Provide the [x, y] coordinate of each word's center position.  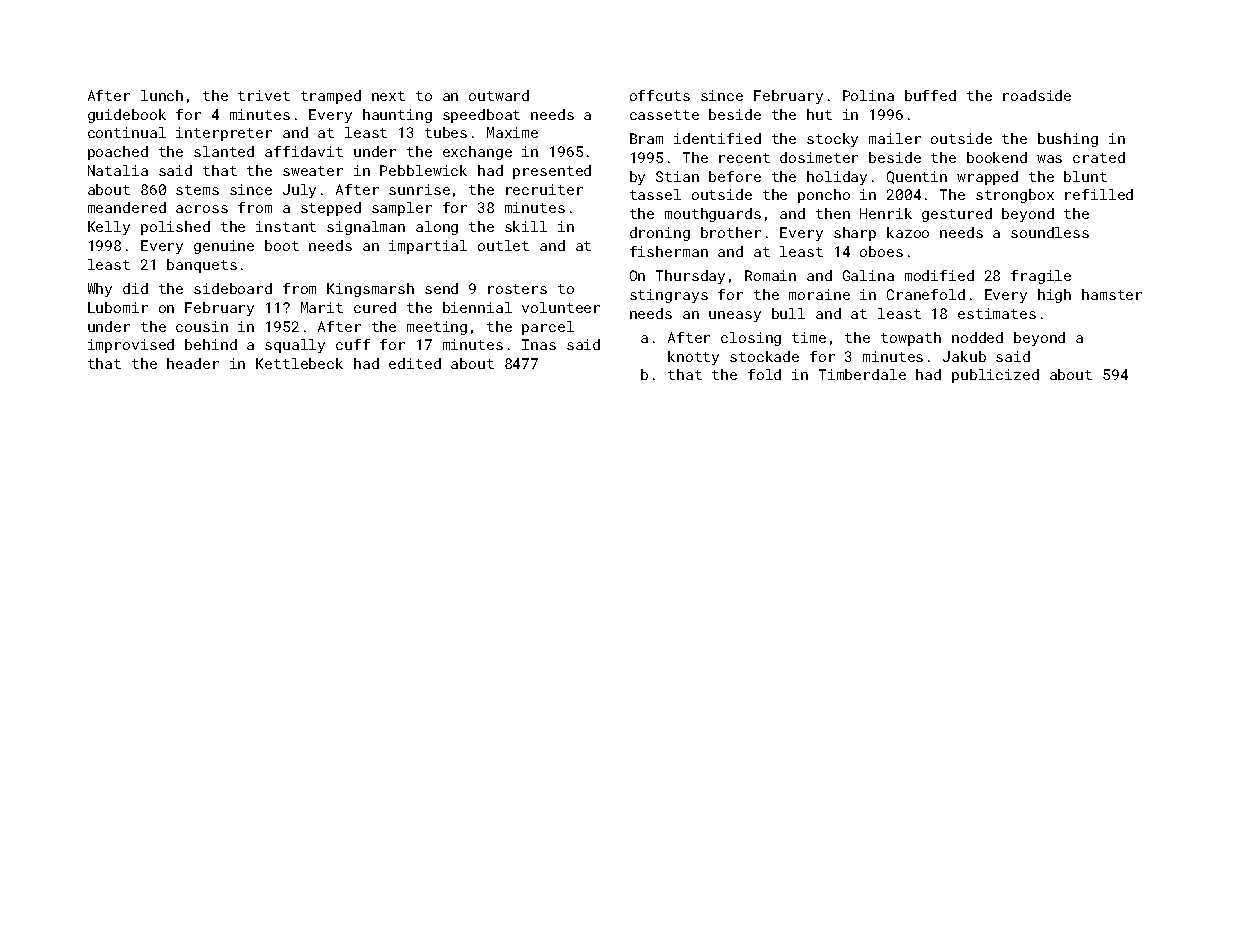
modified [939, 275]
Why [100, 290]
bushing [1068, 140]
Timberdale [862, 374]
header [193, 363]
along [437, 228]
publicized [995, 376]
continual [127, 132]
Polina [868, 95]
